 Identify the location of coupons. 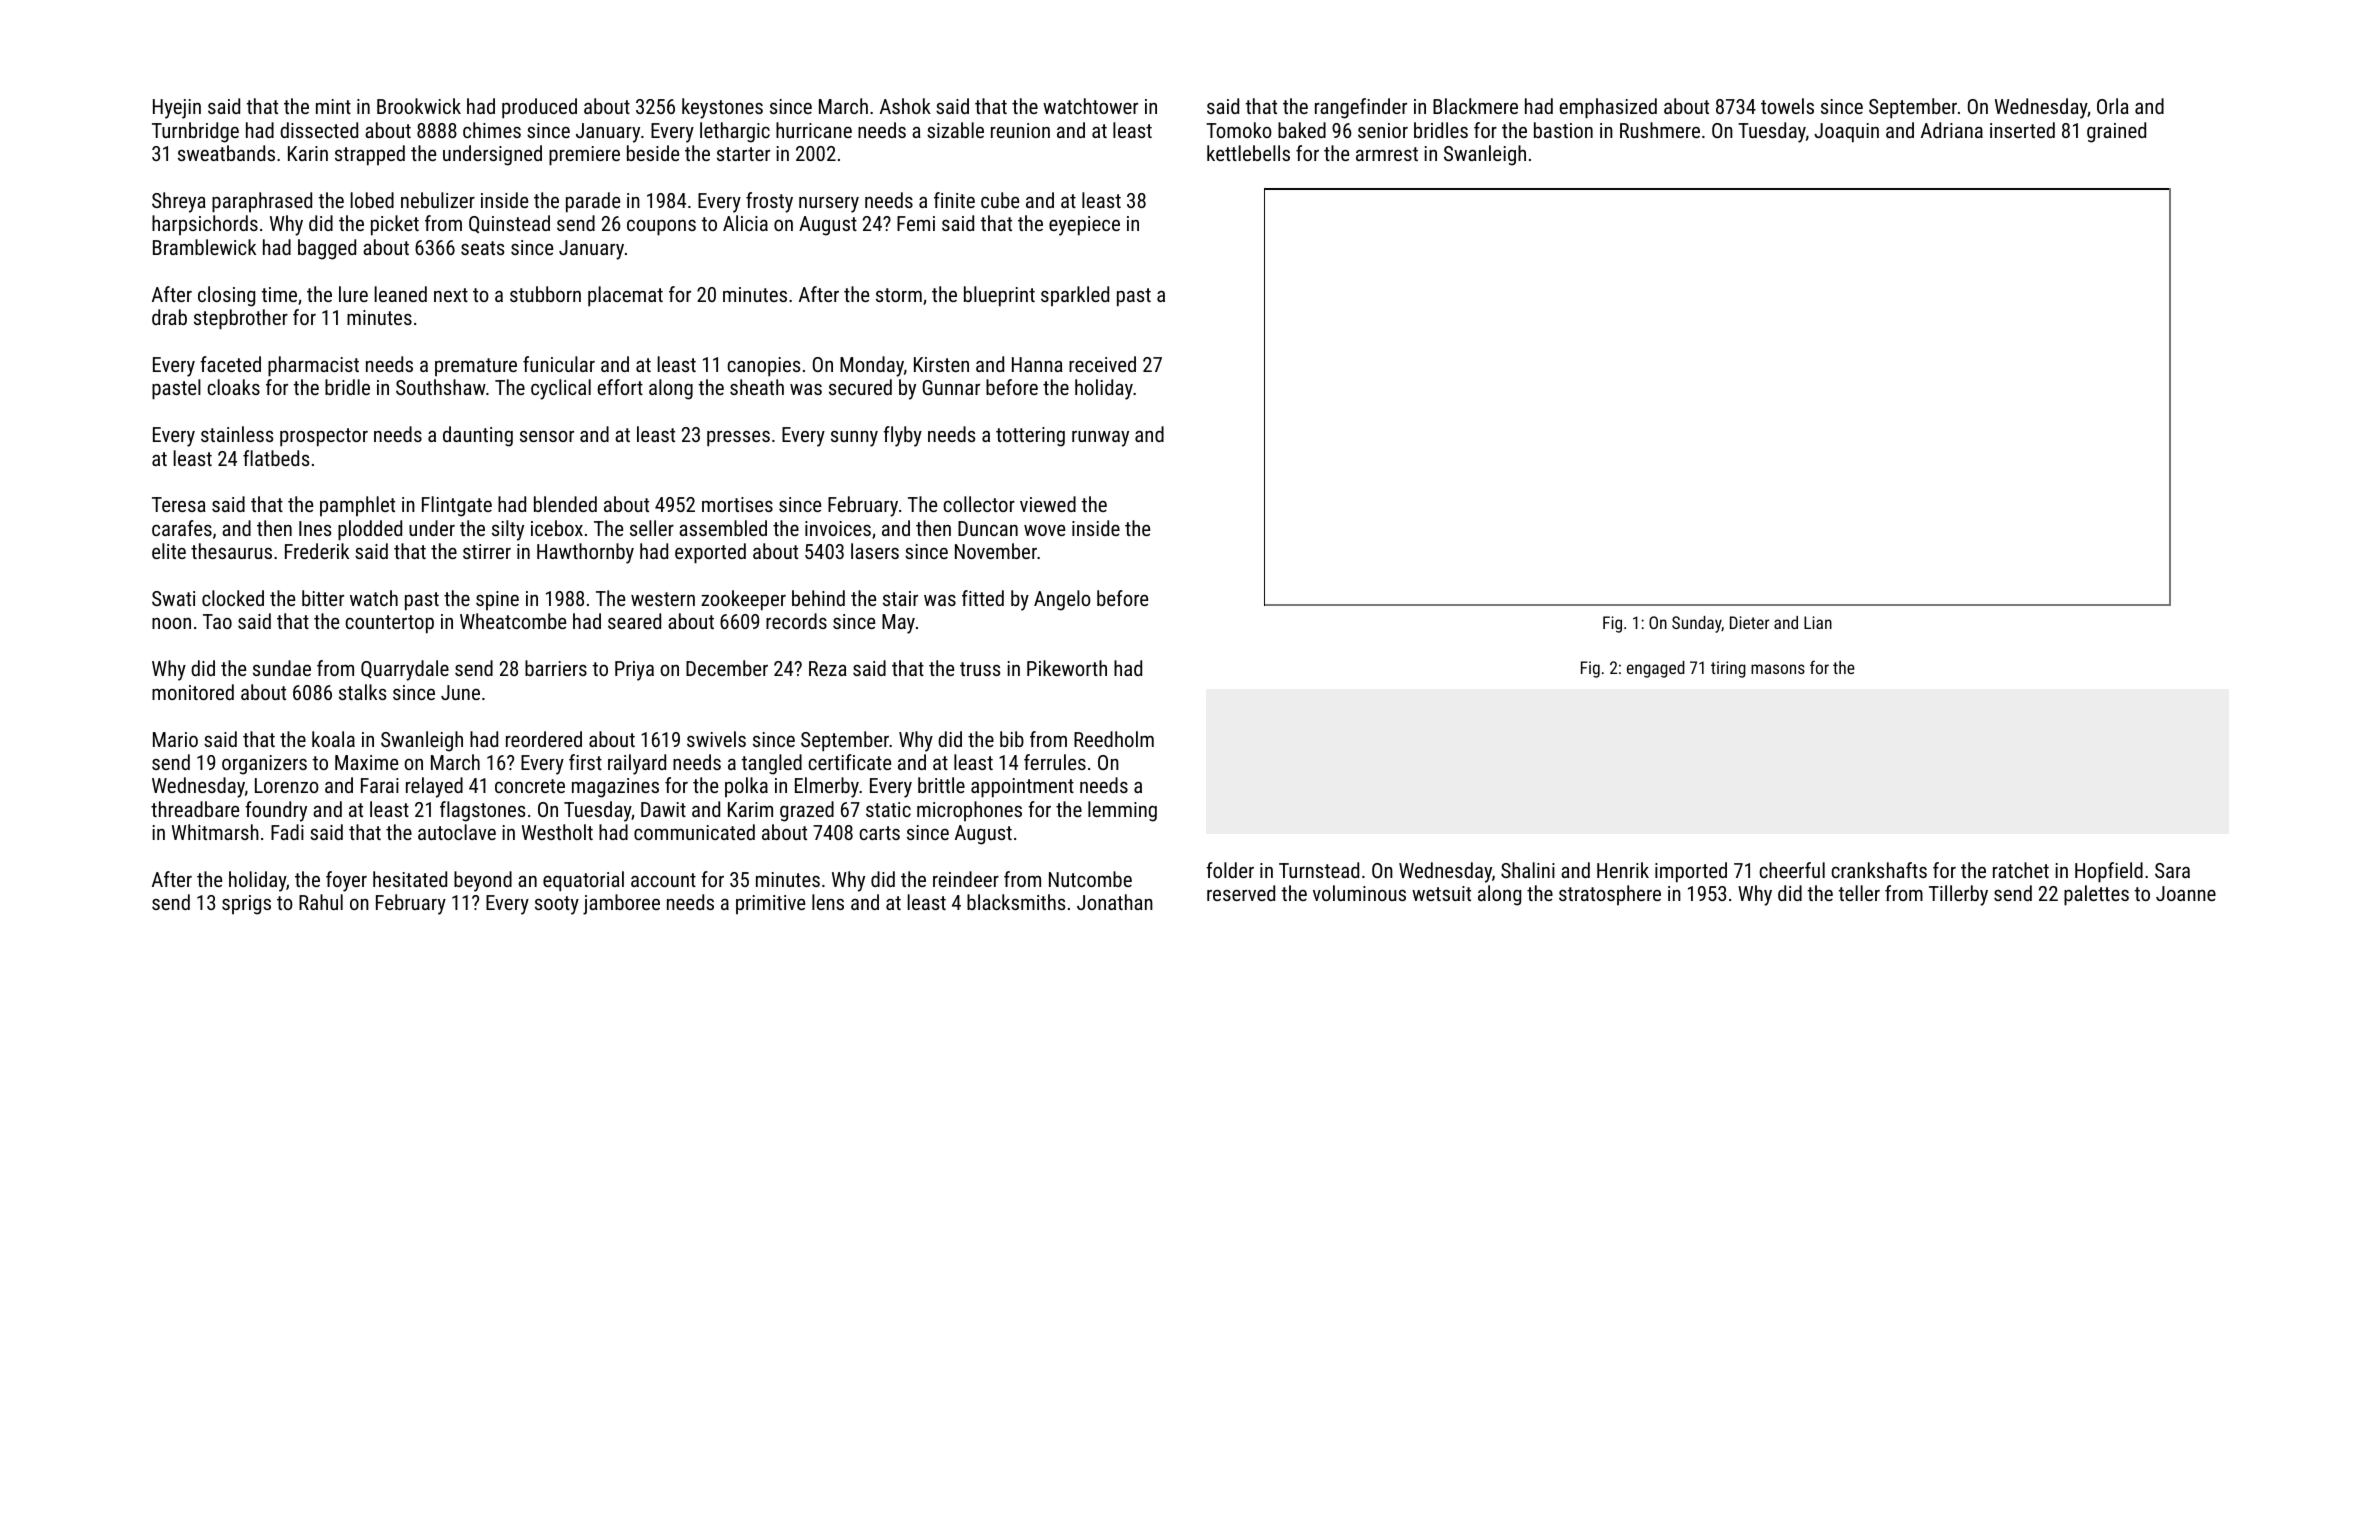
(661, 228).
